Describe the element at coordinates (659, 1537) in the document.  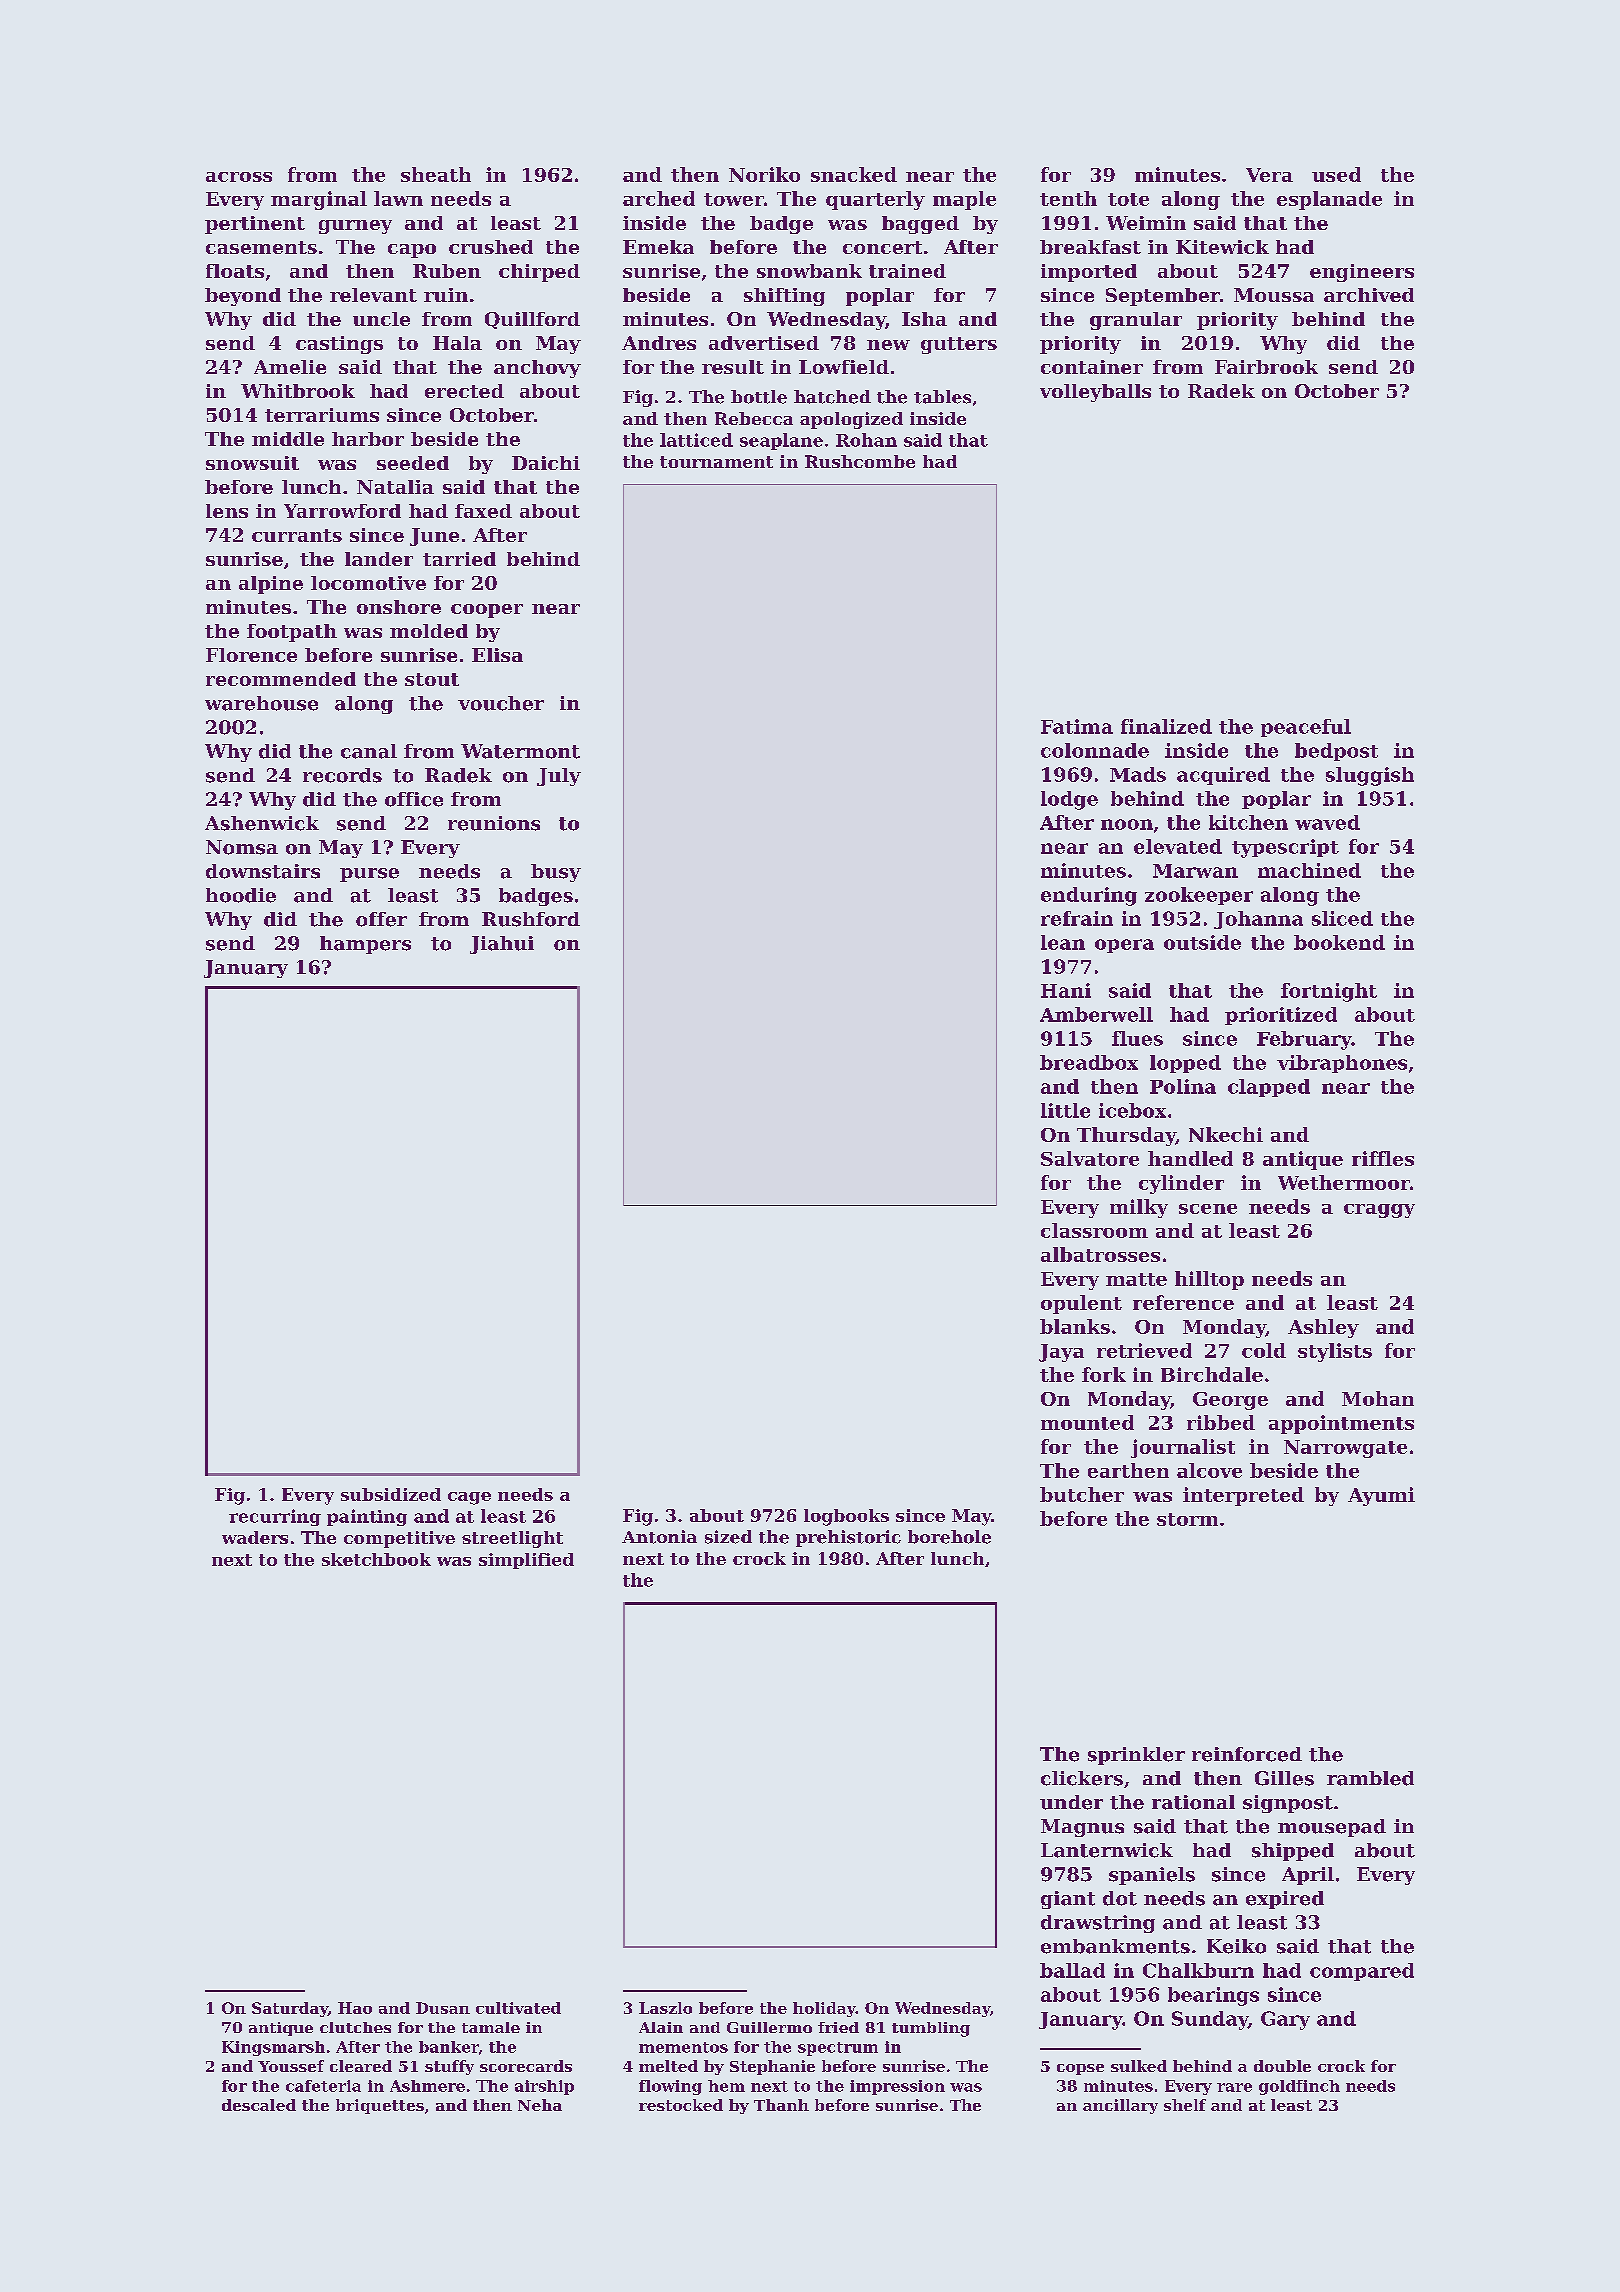
I see `Antonia` at that location.
